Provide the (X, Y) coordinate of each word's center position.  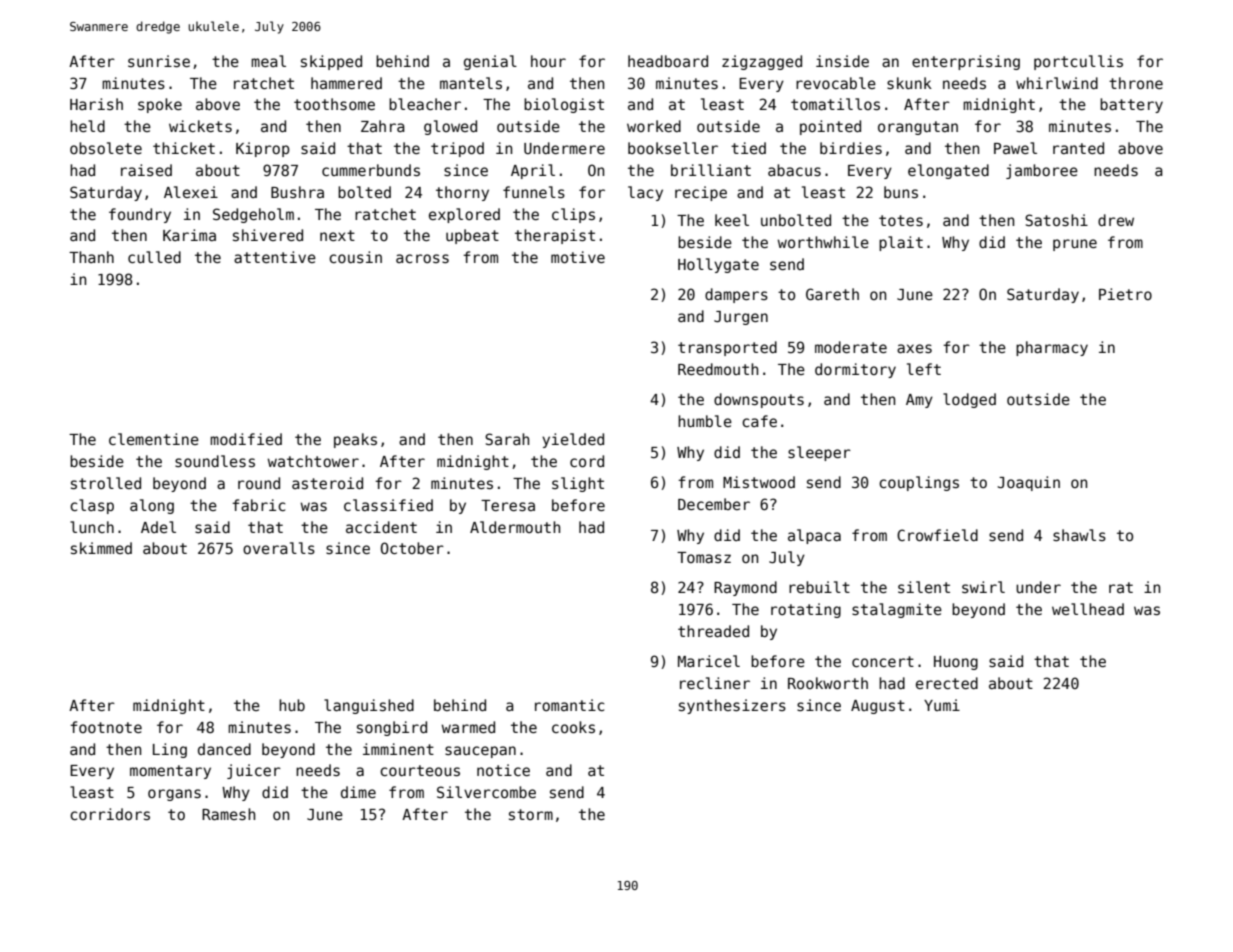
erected (947, 683)
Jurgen (741, 318)
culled (154, 257)
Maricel (709, 661)
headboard (668, 61)
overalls (279, 548)
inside (842, 61)
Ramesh (228, 814)
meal (268, 61)
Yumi (942, 705)
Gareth (832, 294)
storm (531, 814)
